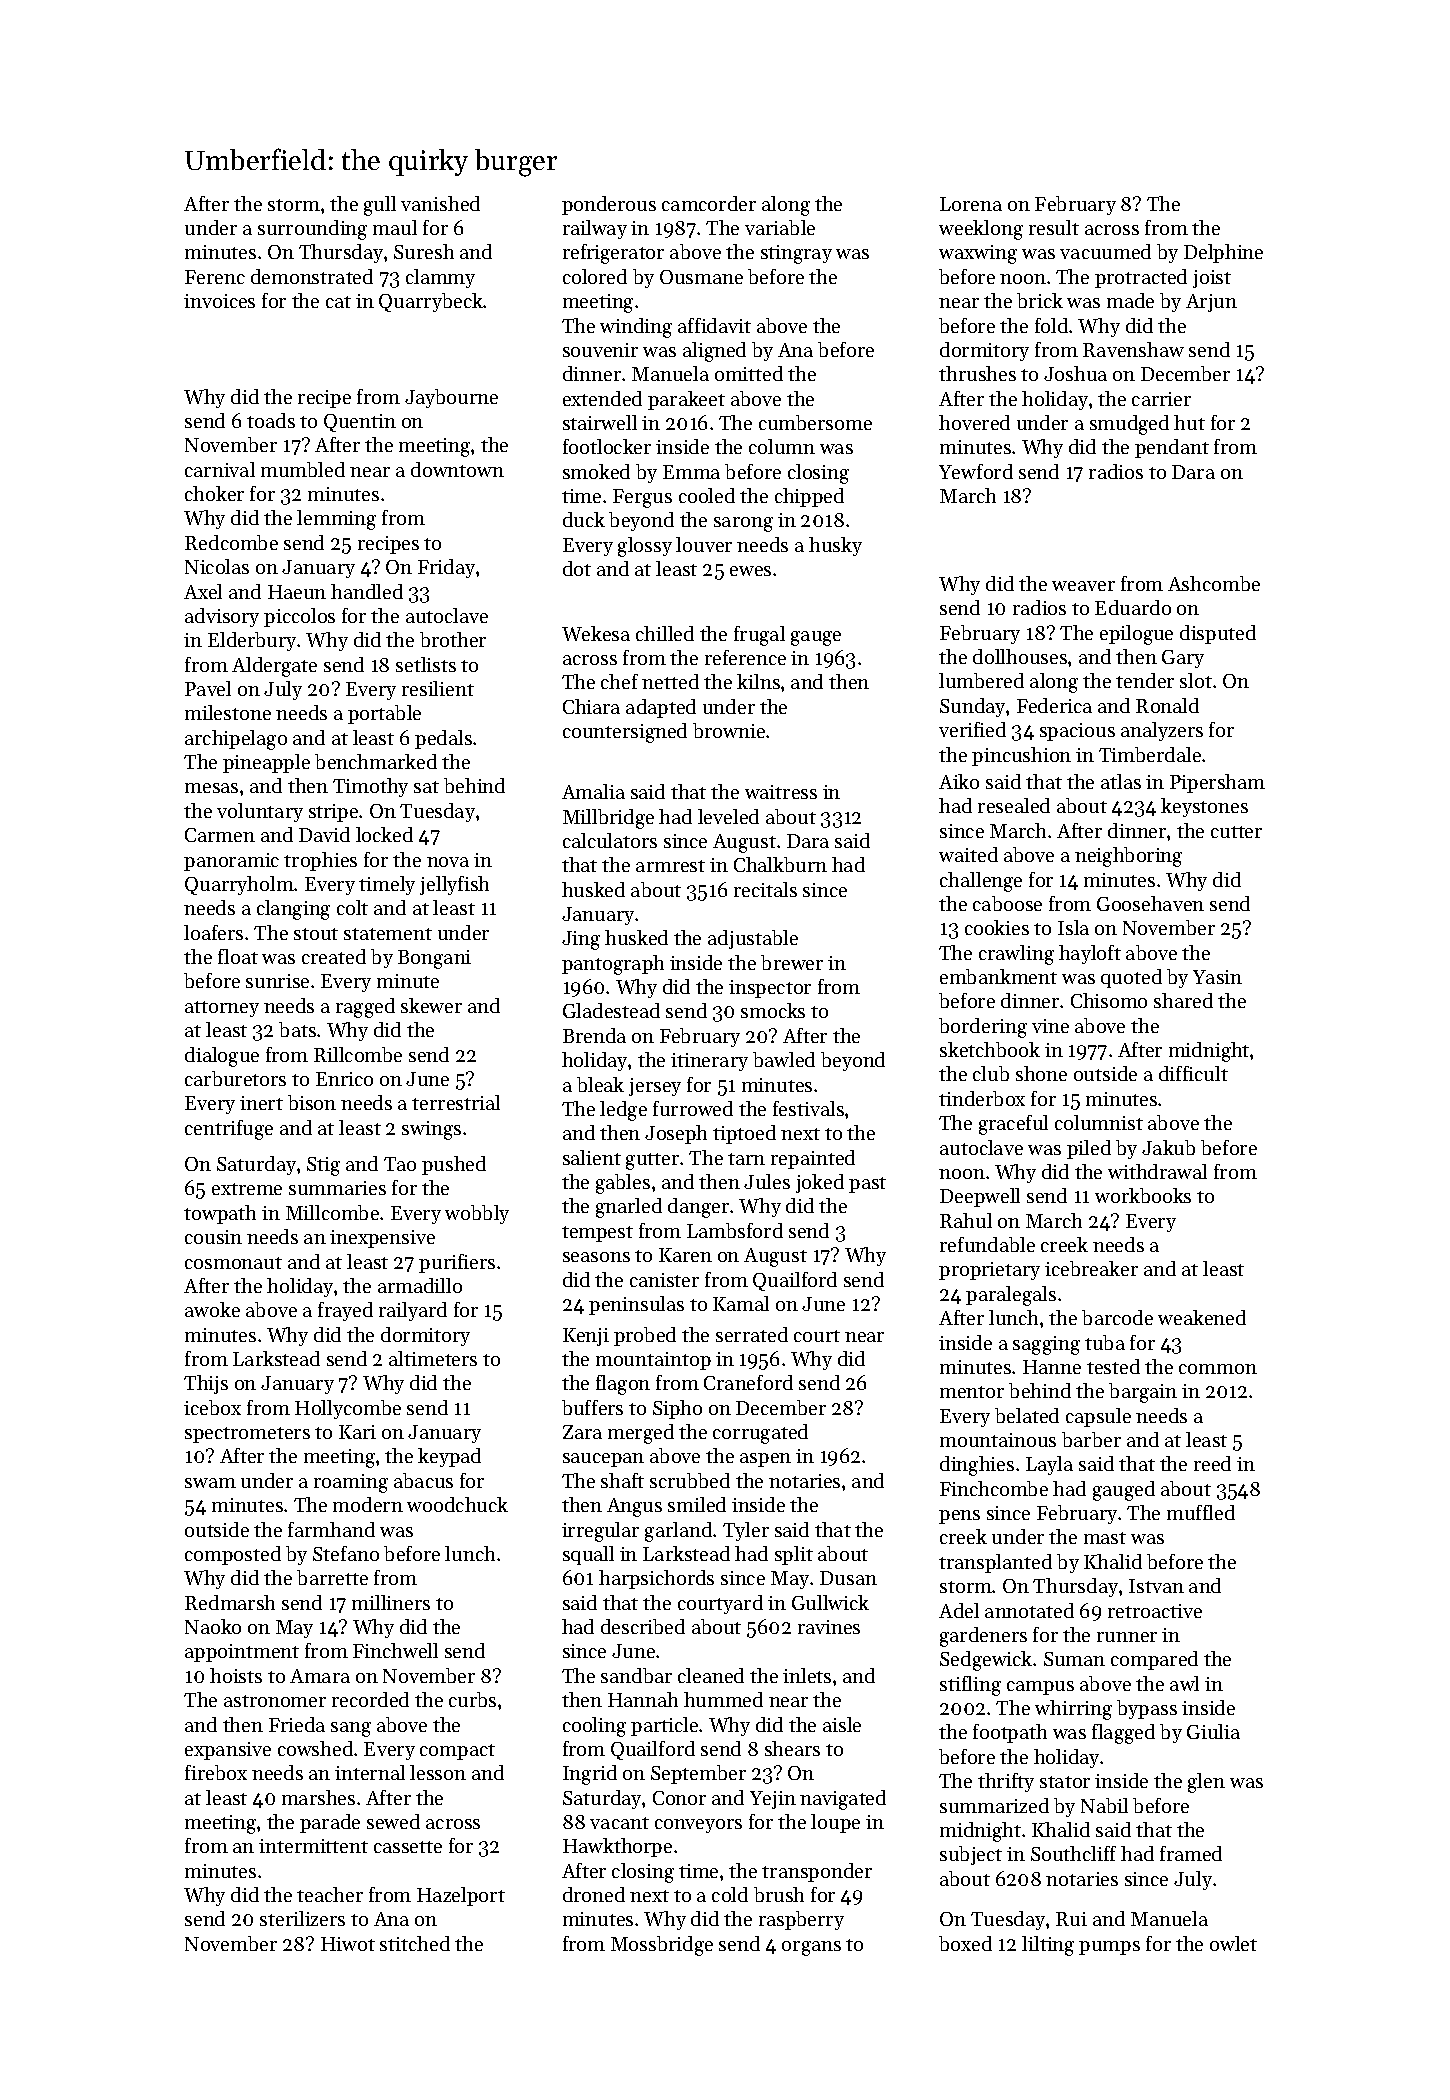 This screenshot has height=2100, width=1450. Describe the element at coordinates (752, 1334) in the screenshot. I see `serrated` at that location.
